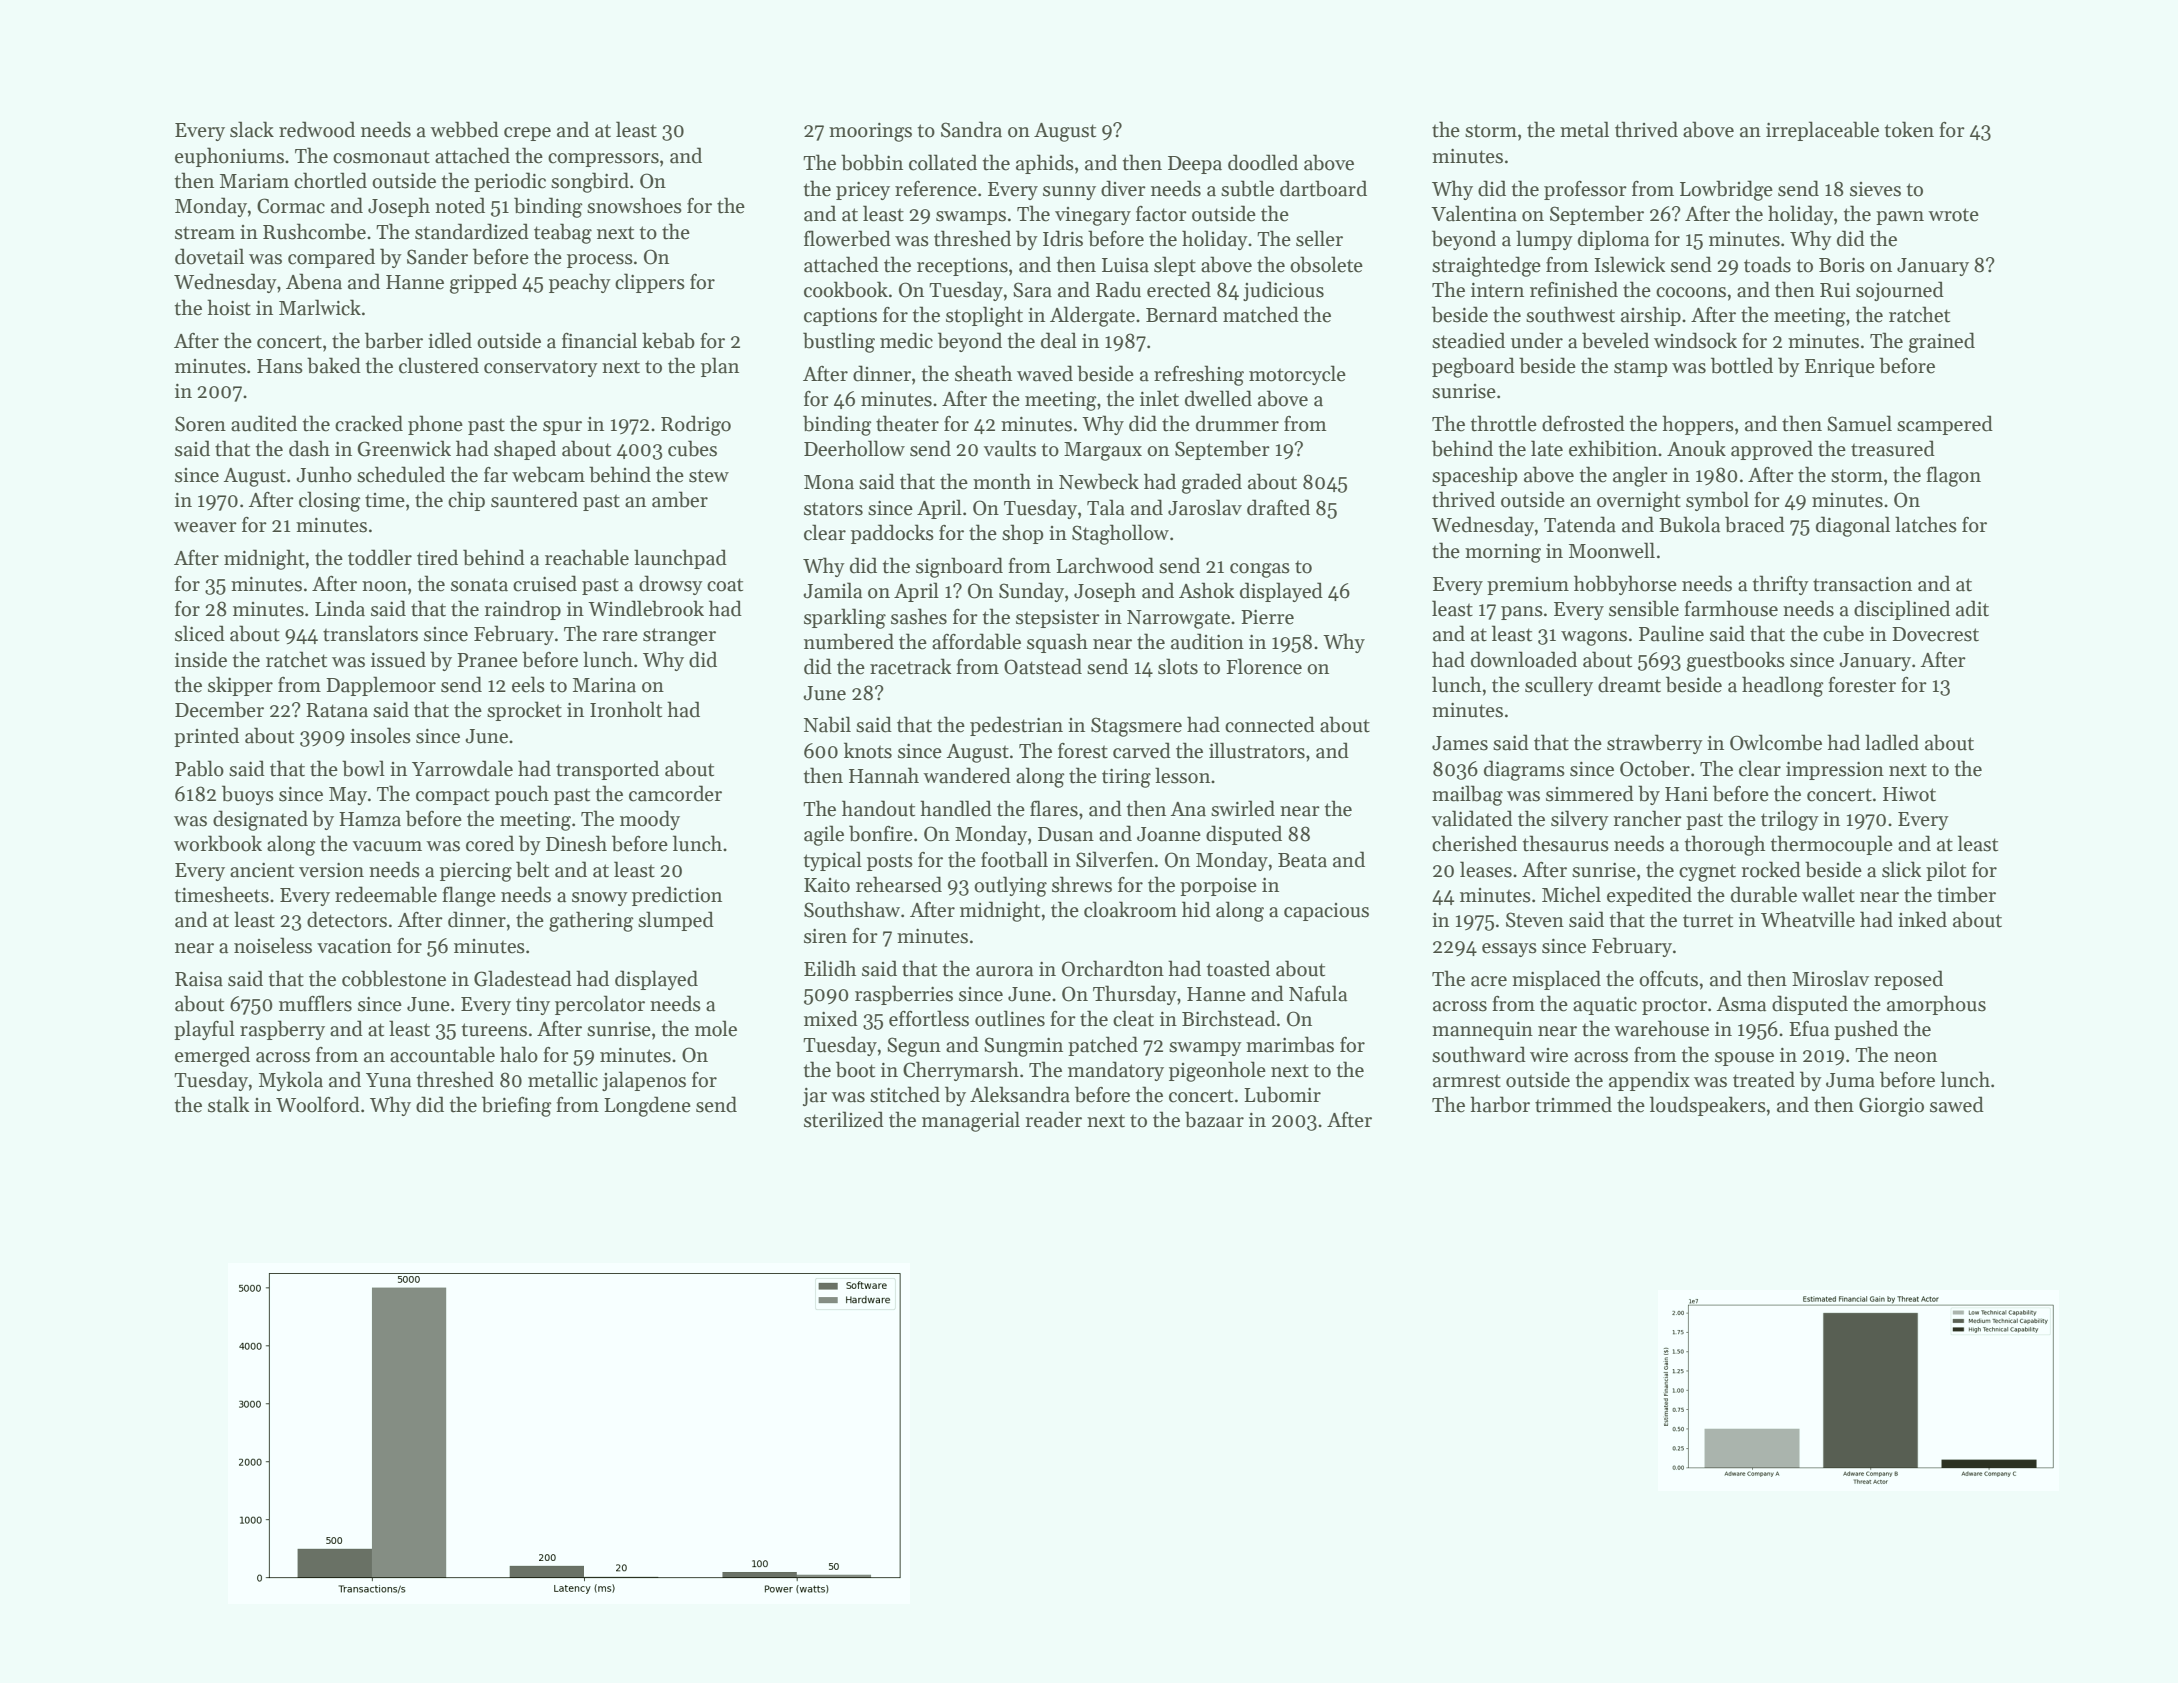  I want to click on Jamila, so click(832, 590).
